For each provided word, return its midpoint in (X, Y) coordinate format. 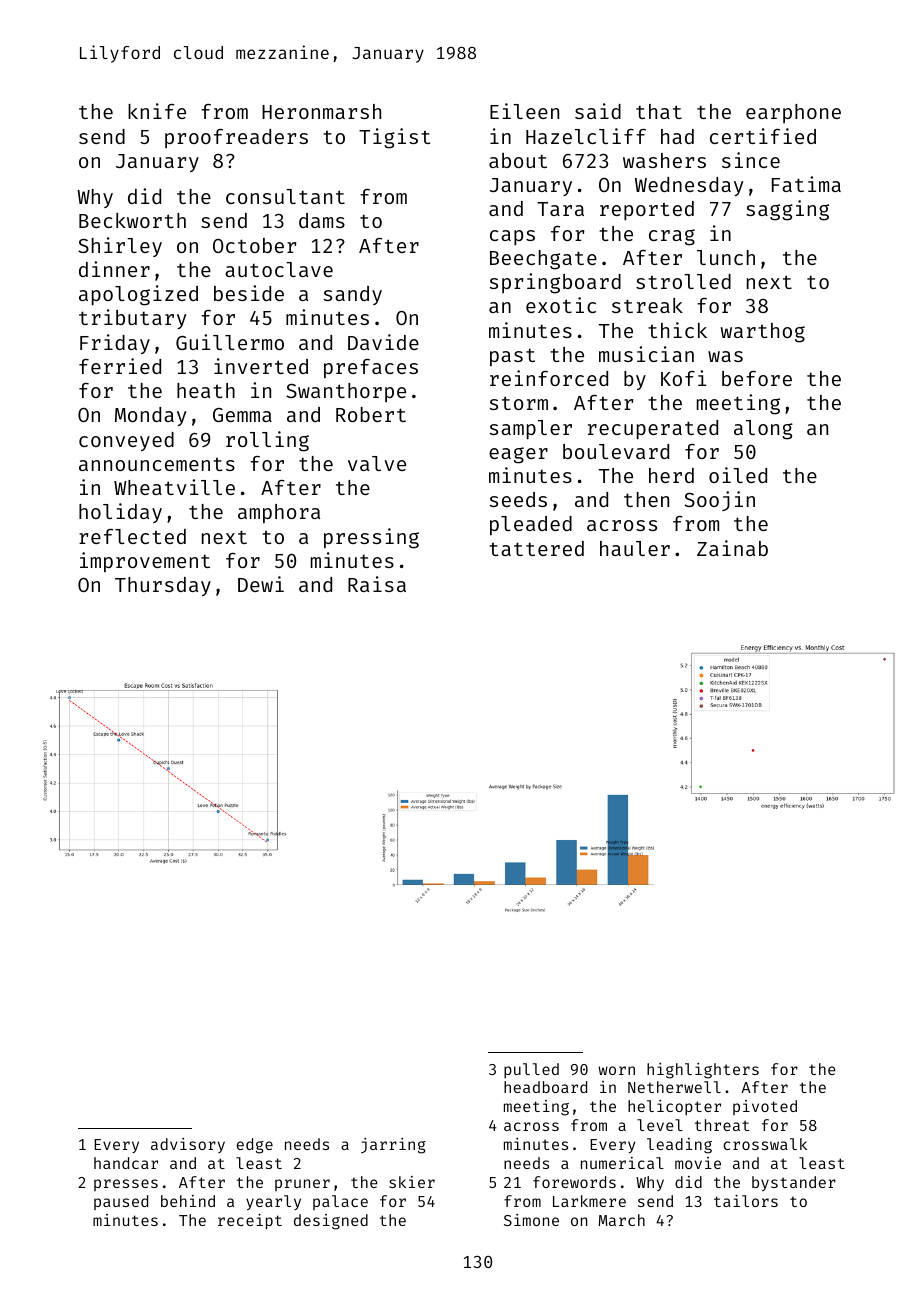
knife (157, 111)
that (659, 111)
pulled (531, 1070)
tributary (133, 319)
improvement (145, 562)
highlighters (703, 1071)
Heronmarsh (321, 111)
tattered (536, 548)
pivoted (765, 1107)
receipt (250, 1222)
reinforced (549, 378)
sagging (787, 210)
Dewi (261, 584)
